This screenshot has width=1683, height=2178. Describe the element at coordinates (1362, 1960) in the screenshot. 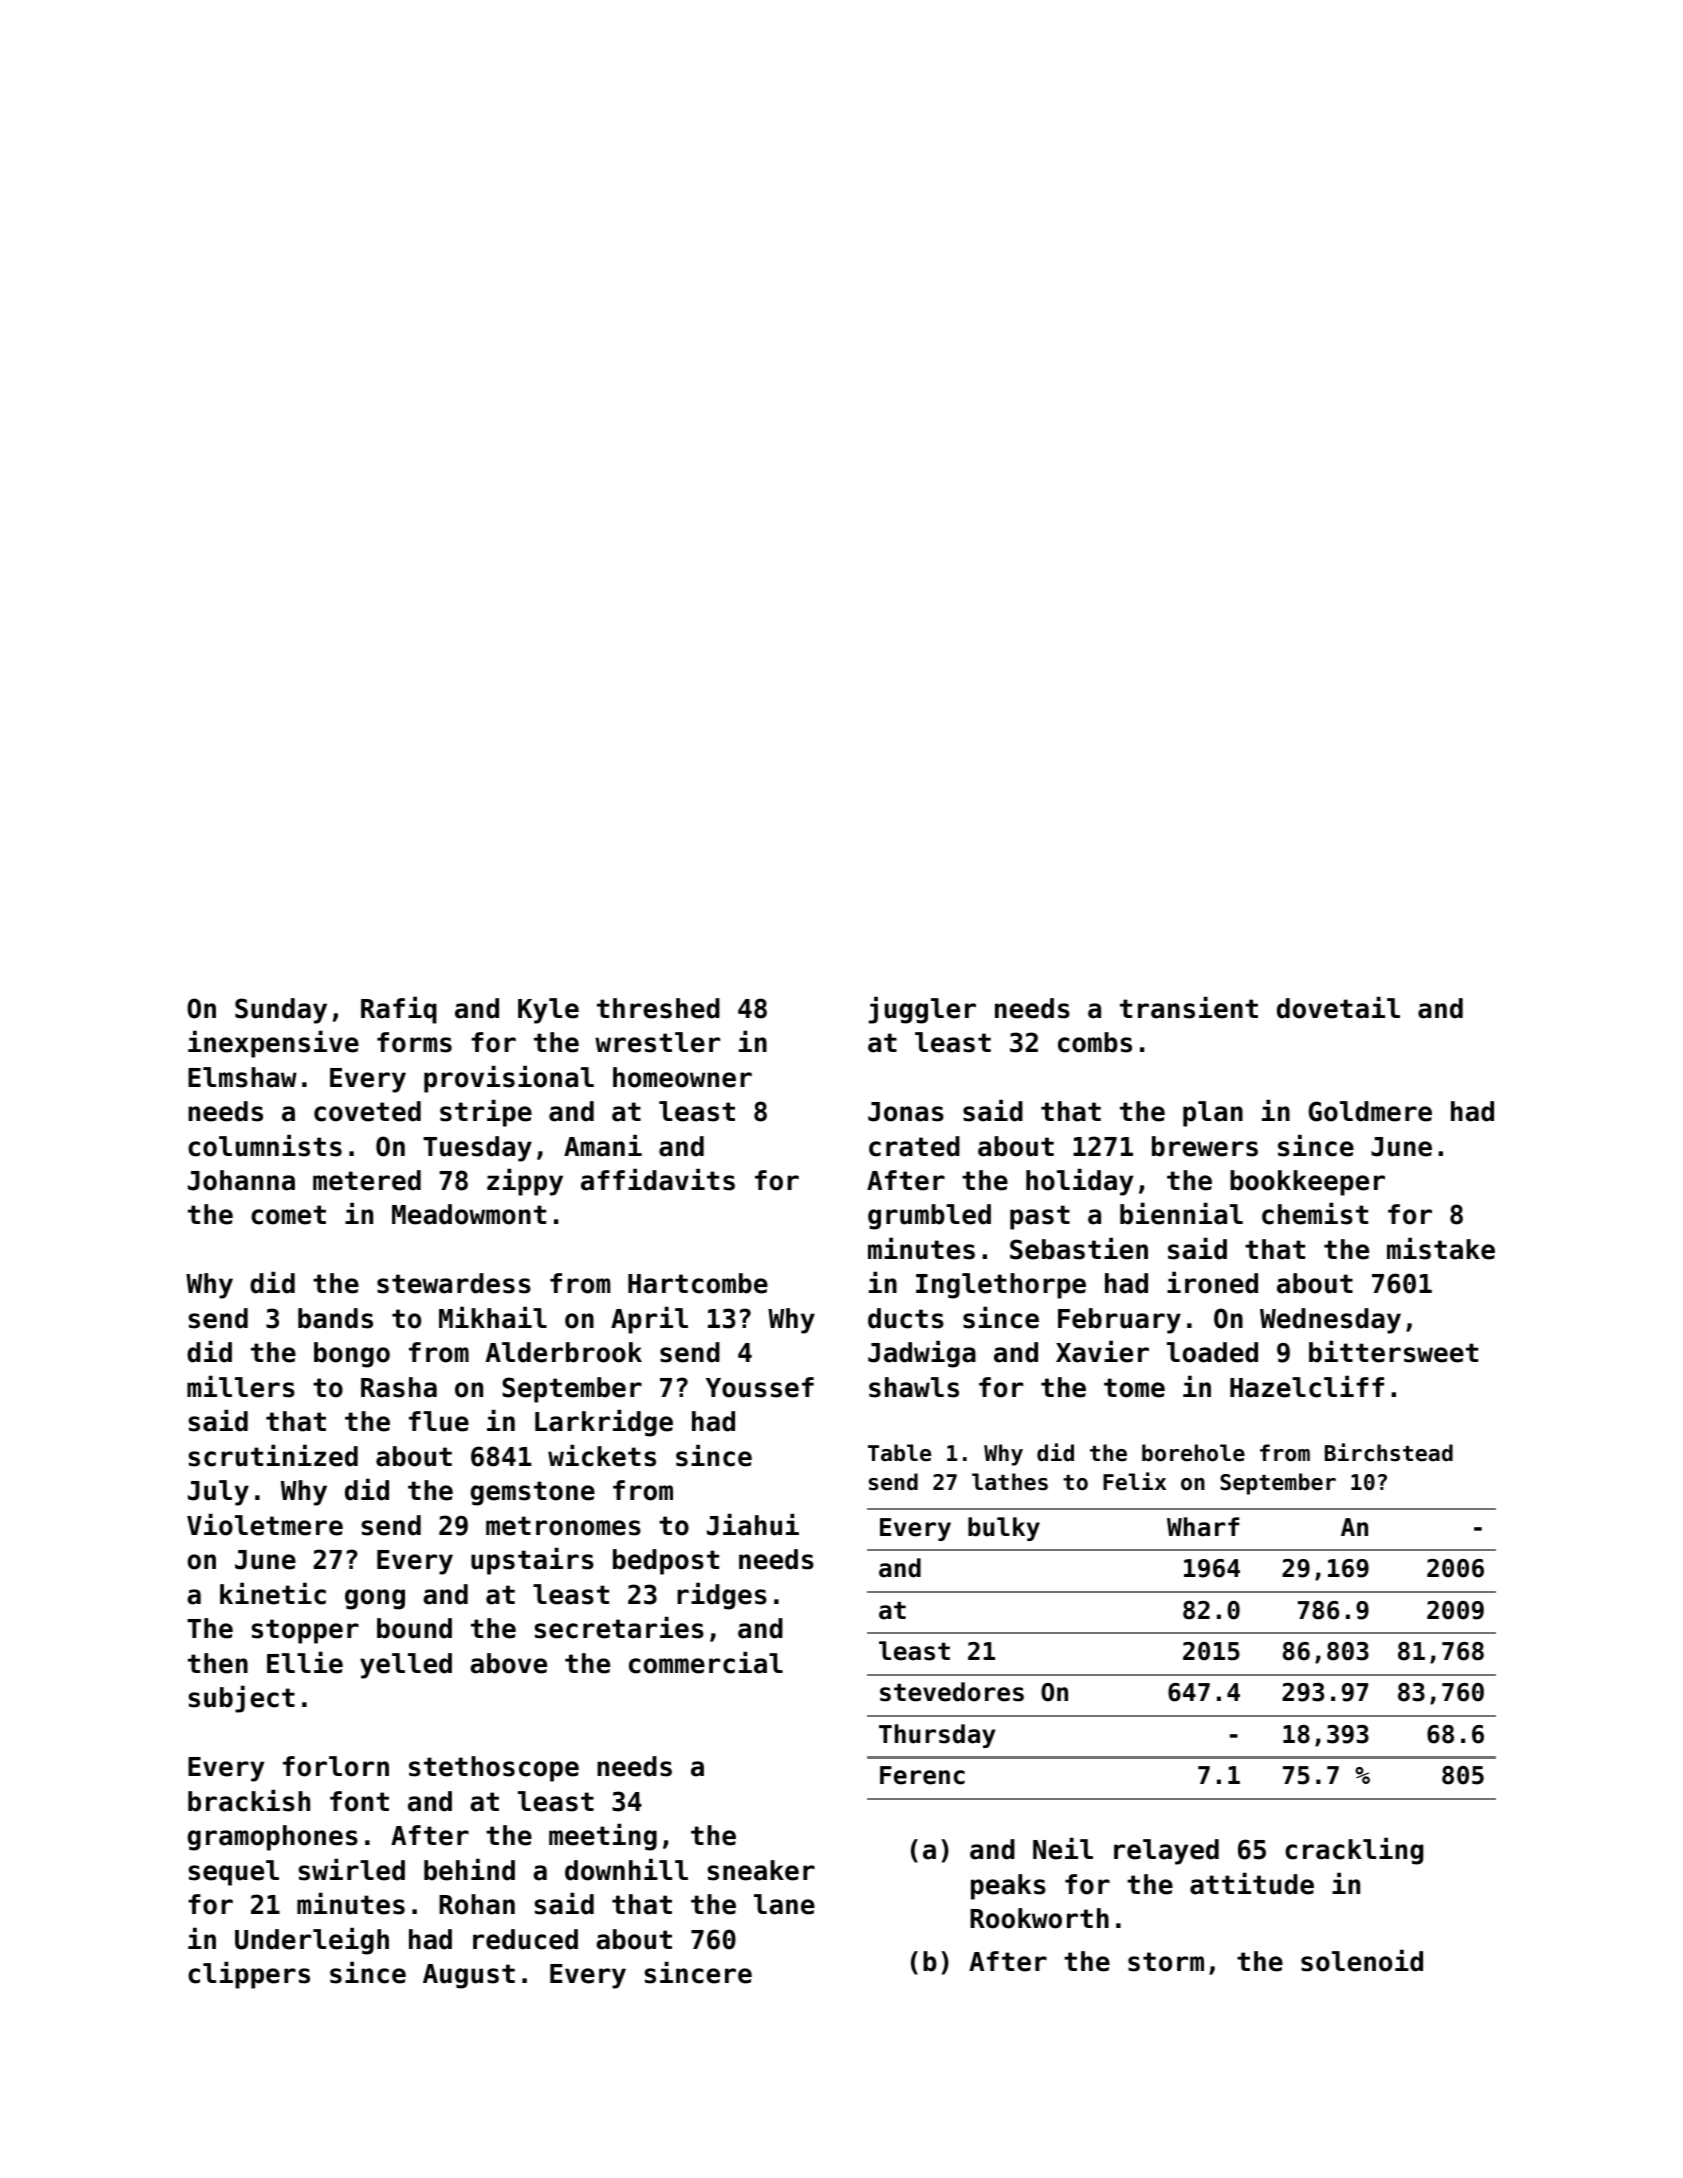

I see `solenoid` at that location.
